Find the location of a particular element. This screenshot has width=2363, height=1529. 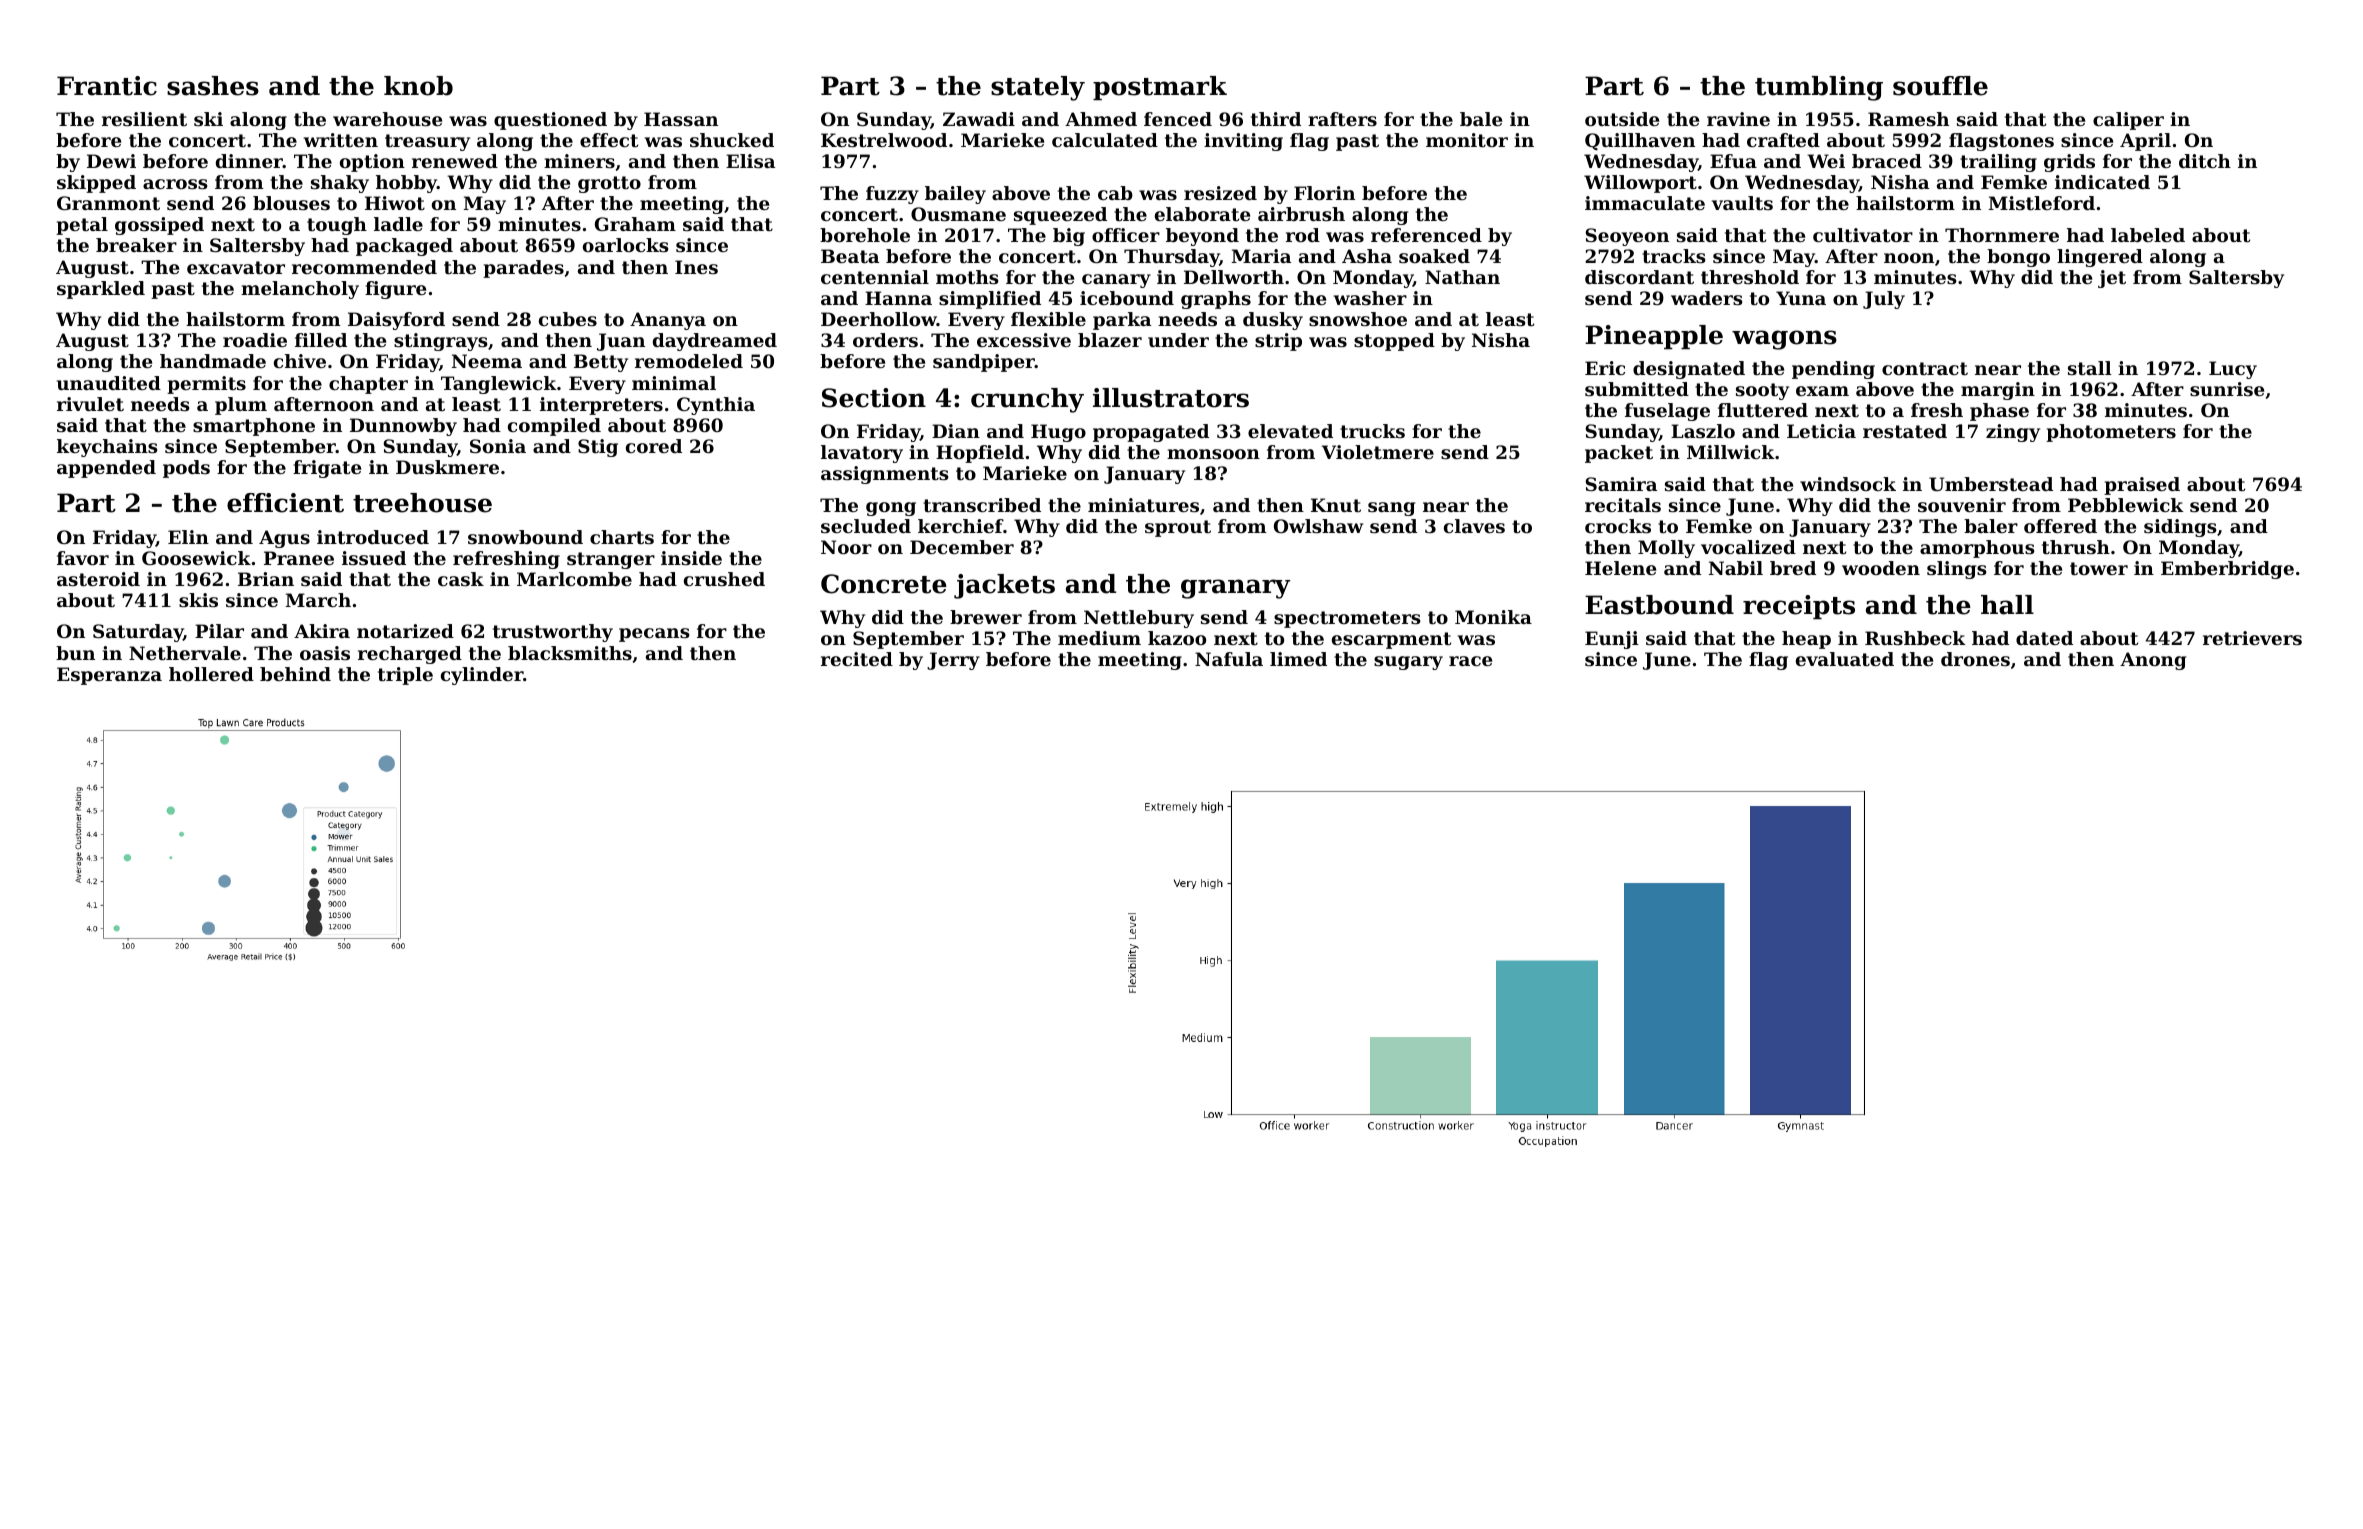

jet is located at coordinates (2112, 279).
